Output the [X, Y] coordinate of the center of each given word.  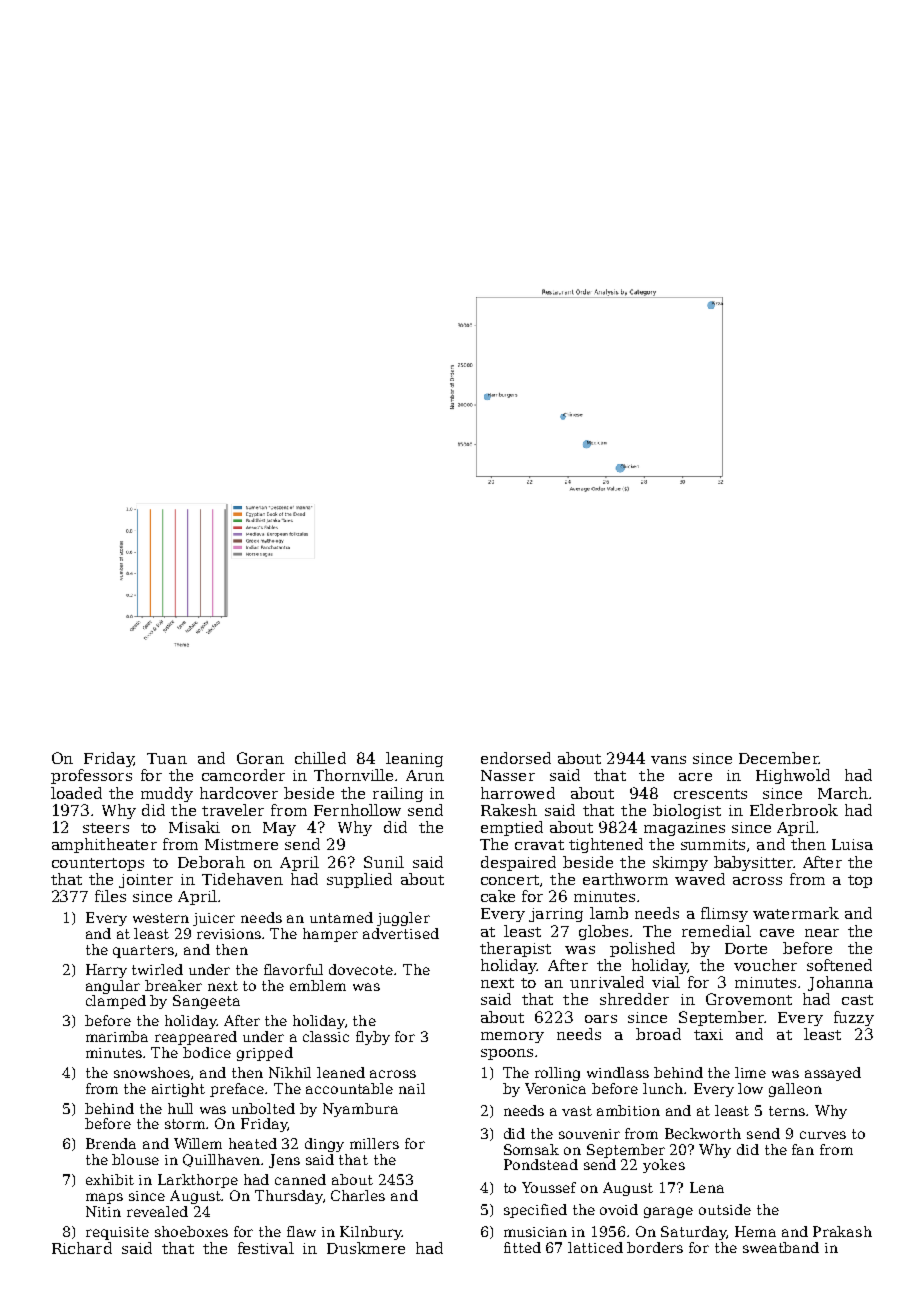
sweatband [781, 1247]
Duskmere [366, 1248]
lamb [609, 913]
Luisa [852, 844]
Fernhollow [357, 810]
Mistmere [241, 844]
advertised [401, 933]
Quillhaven [222, 1160]
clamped [116, 1002]
